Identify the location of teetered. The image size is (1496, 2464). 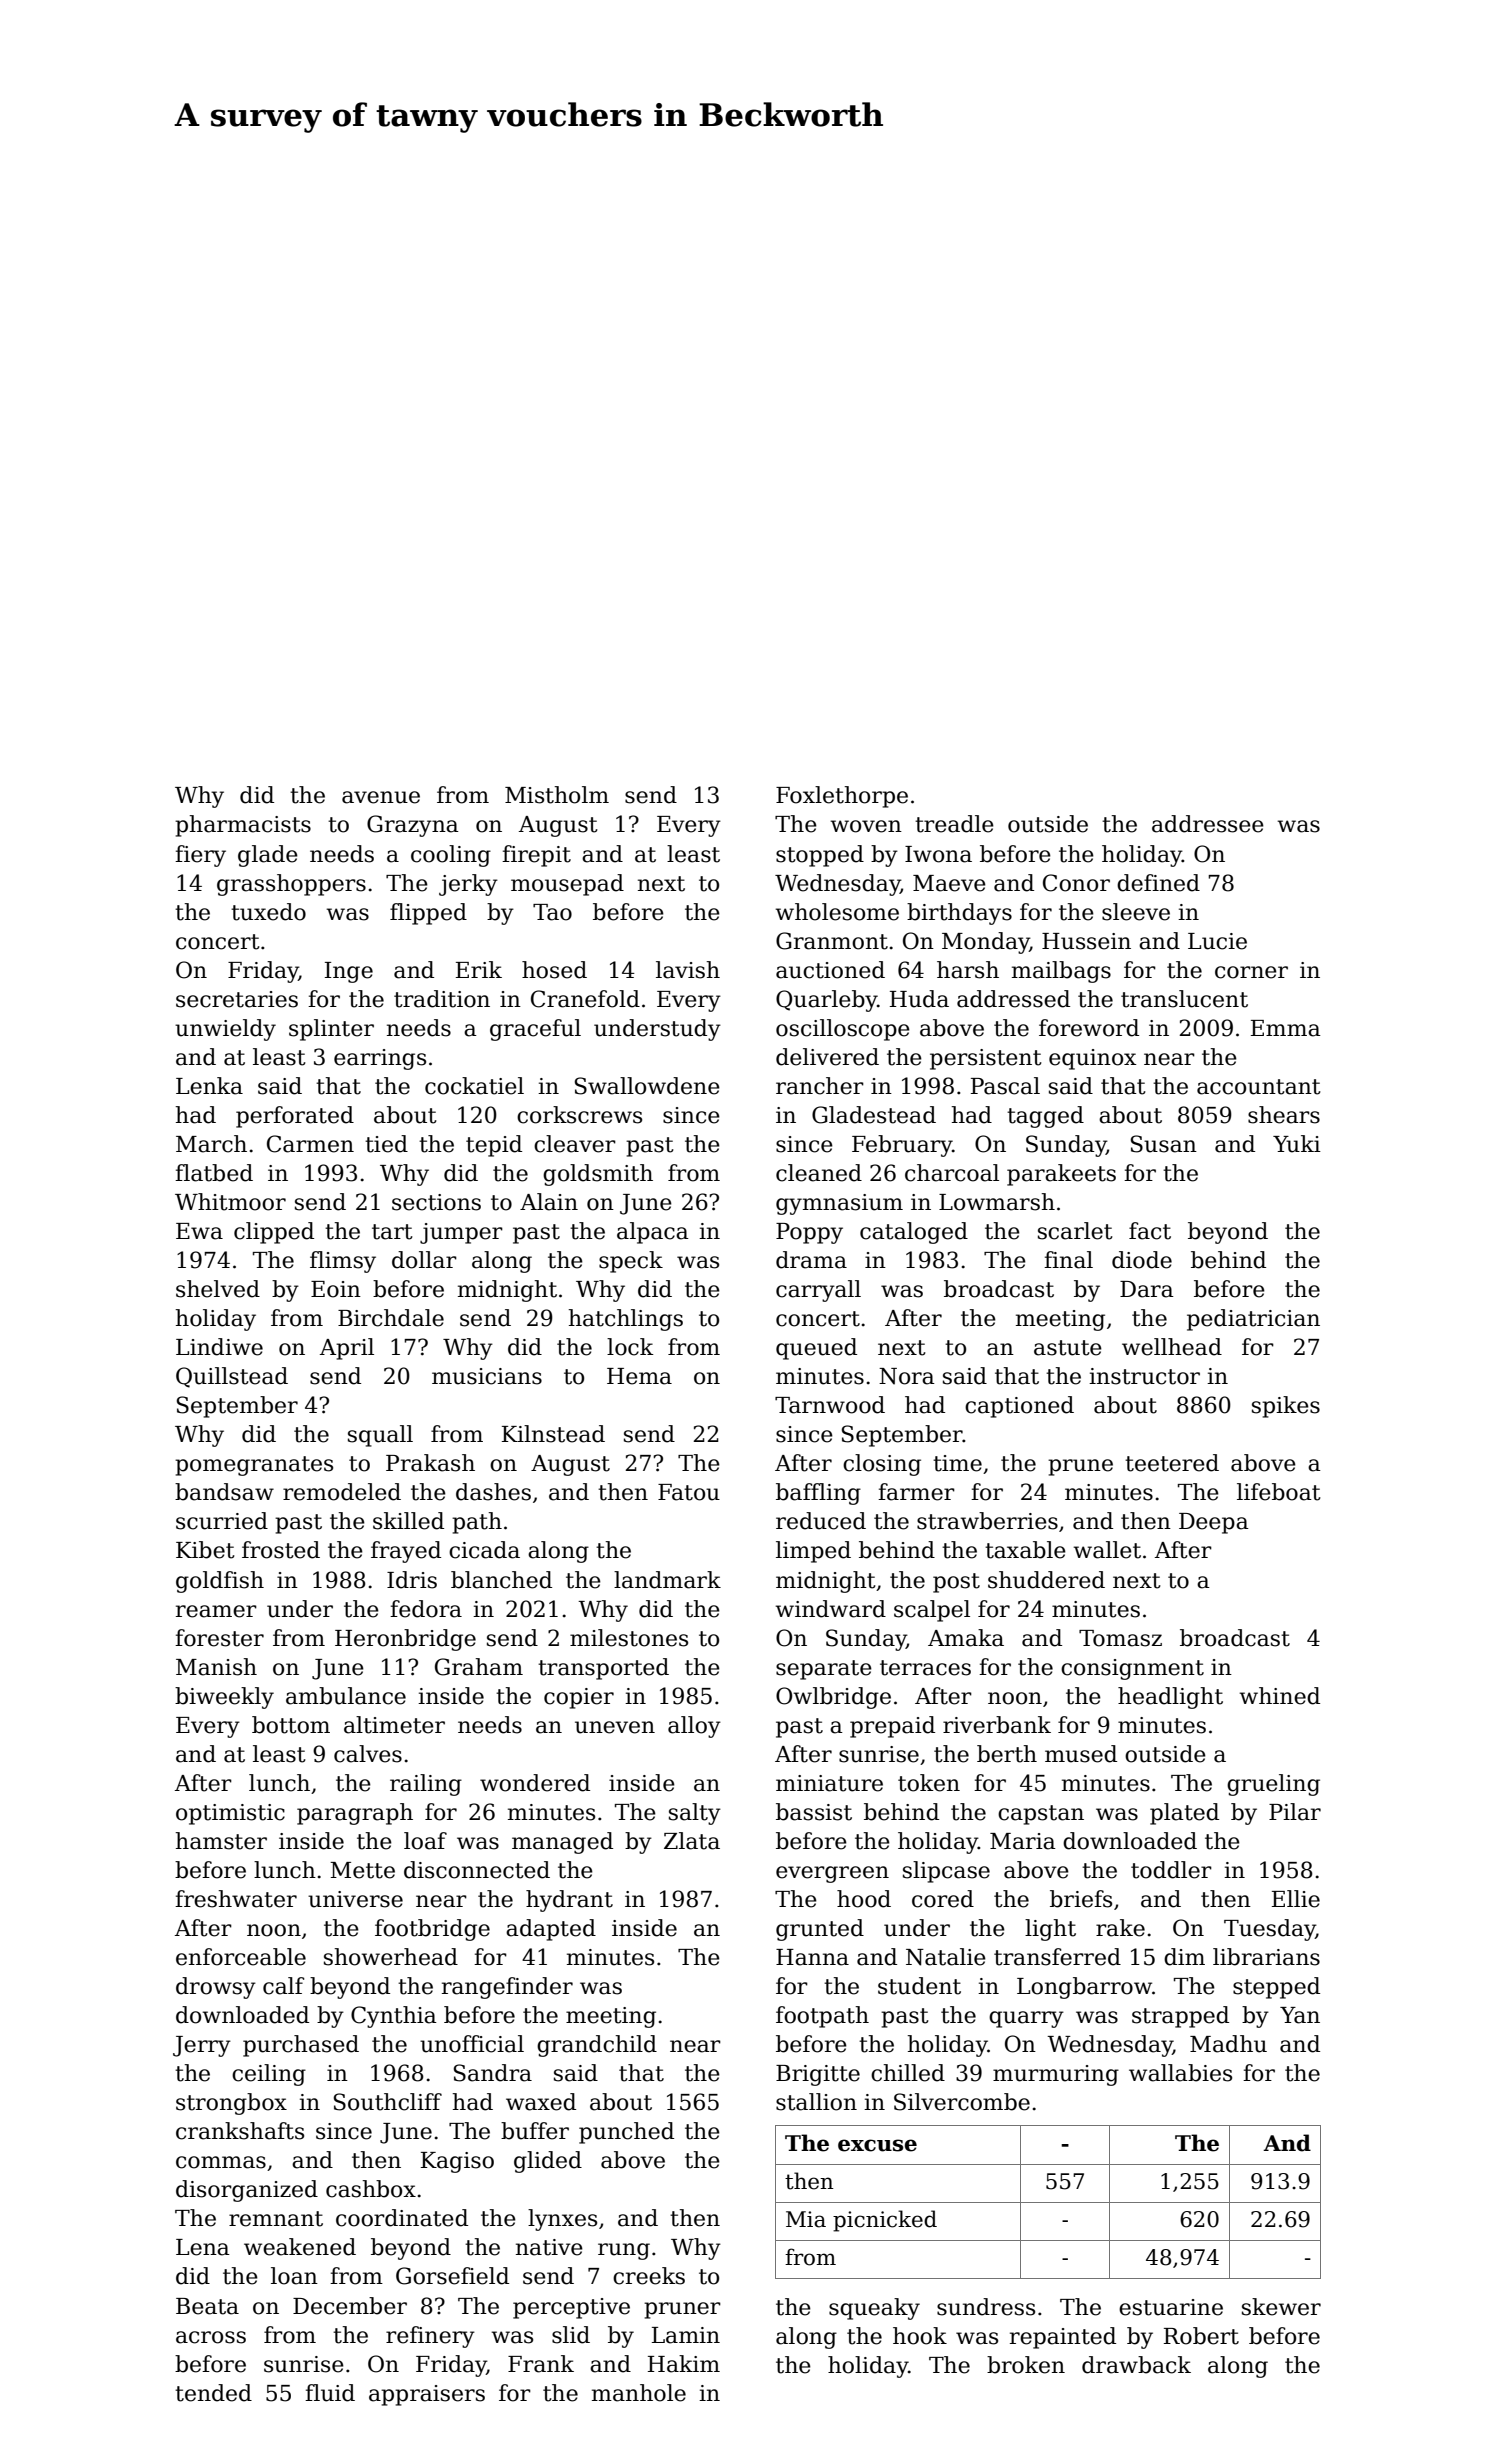
(1172, 1463).
